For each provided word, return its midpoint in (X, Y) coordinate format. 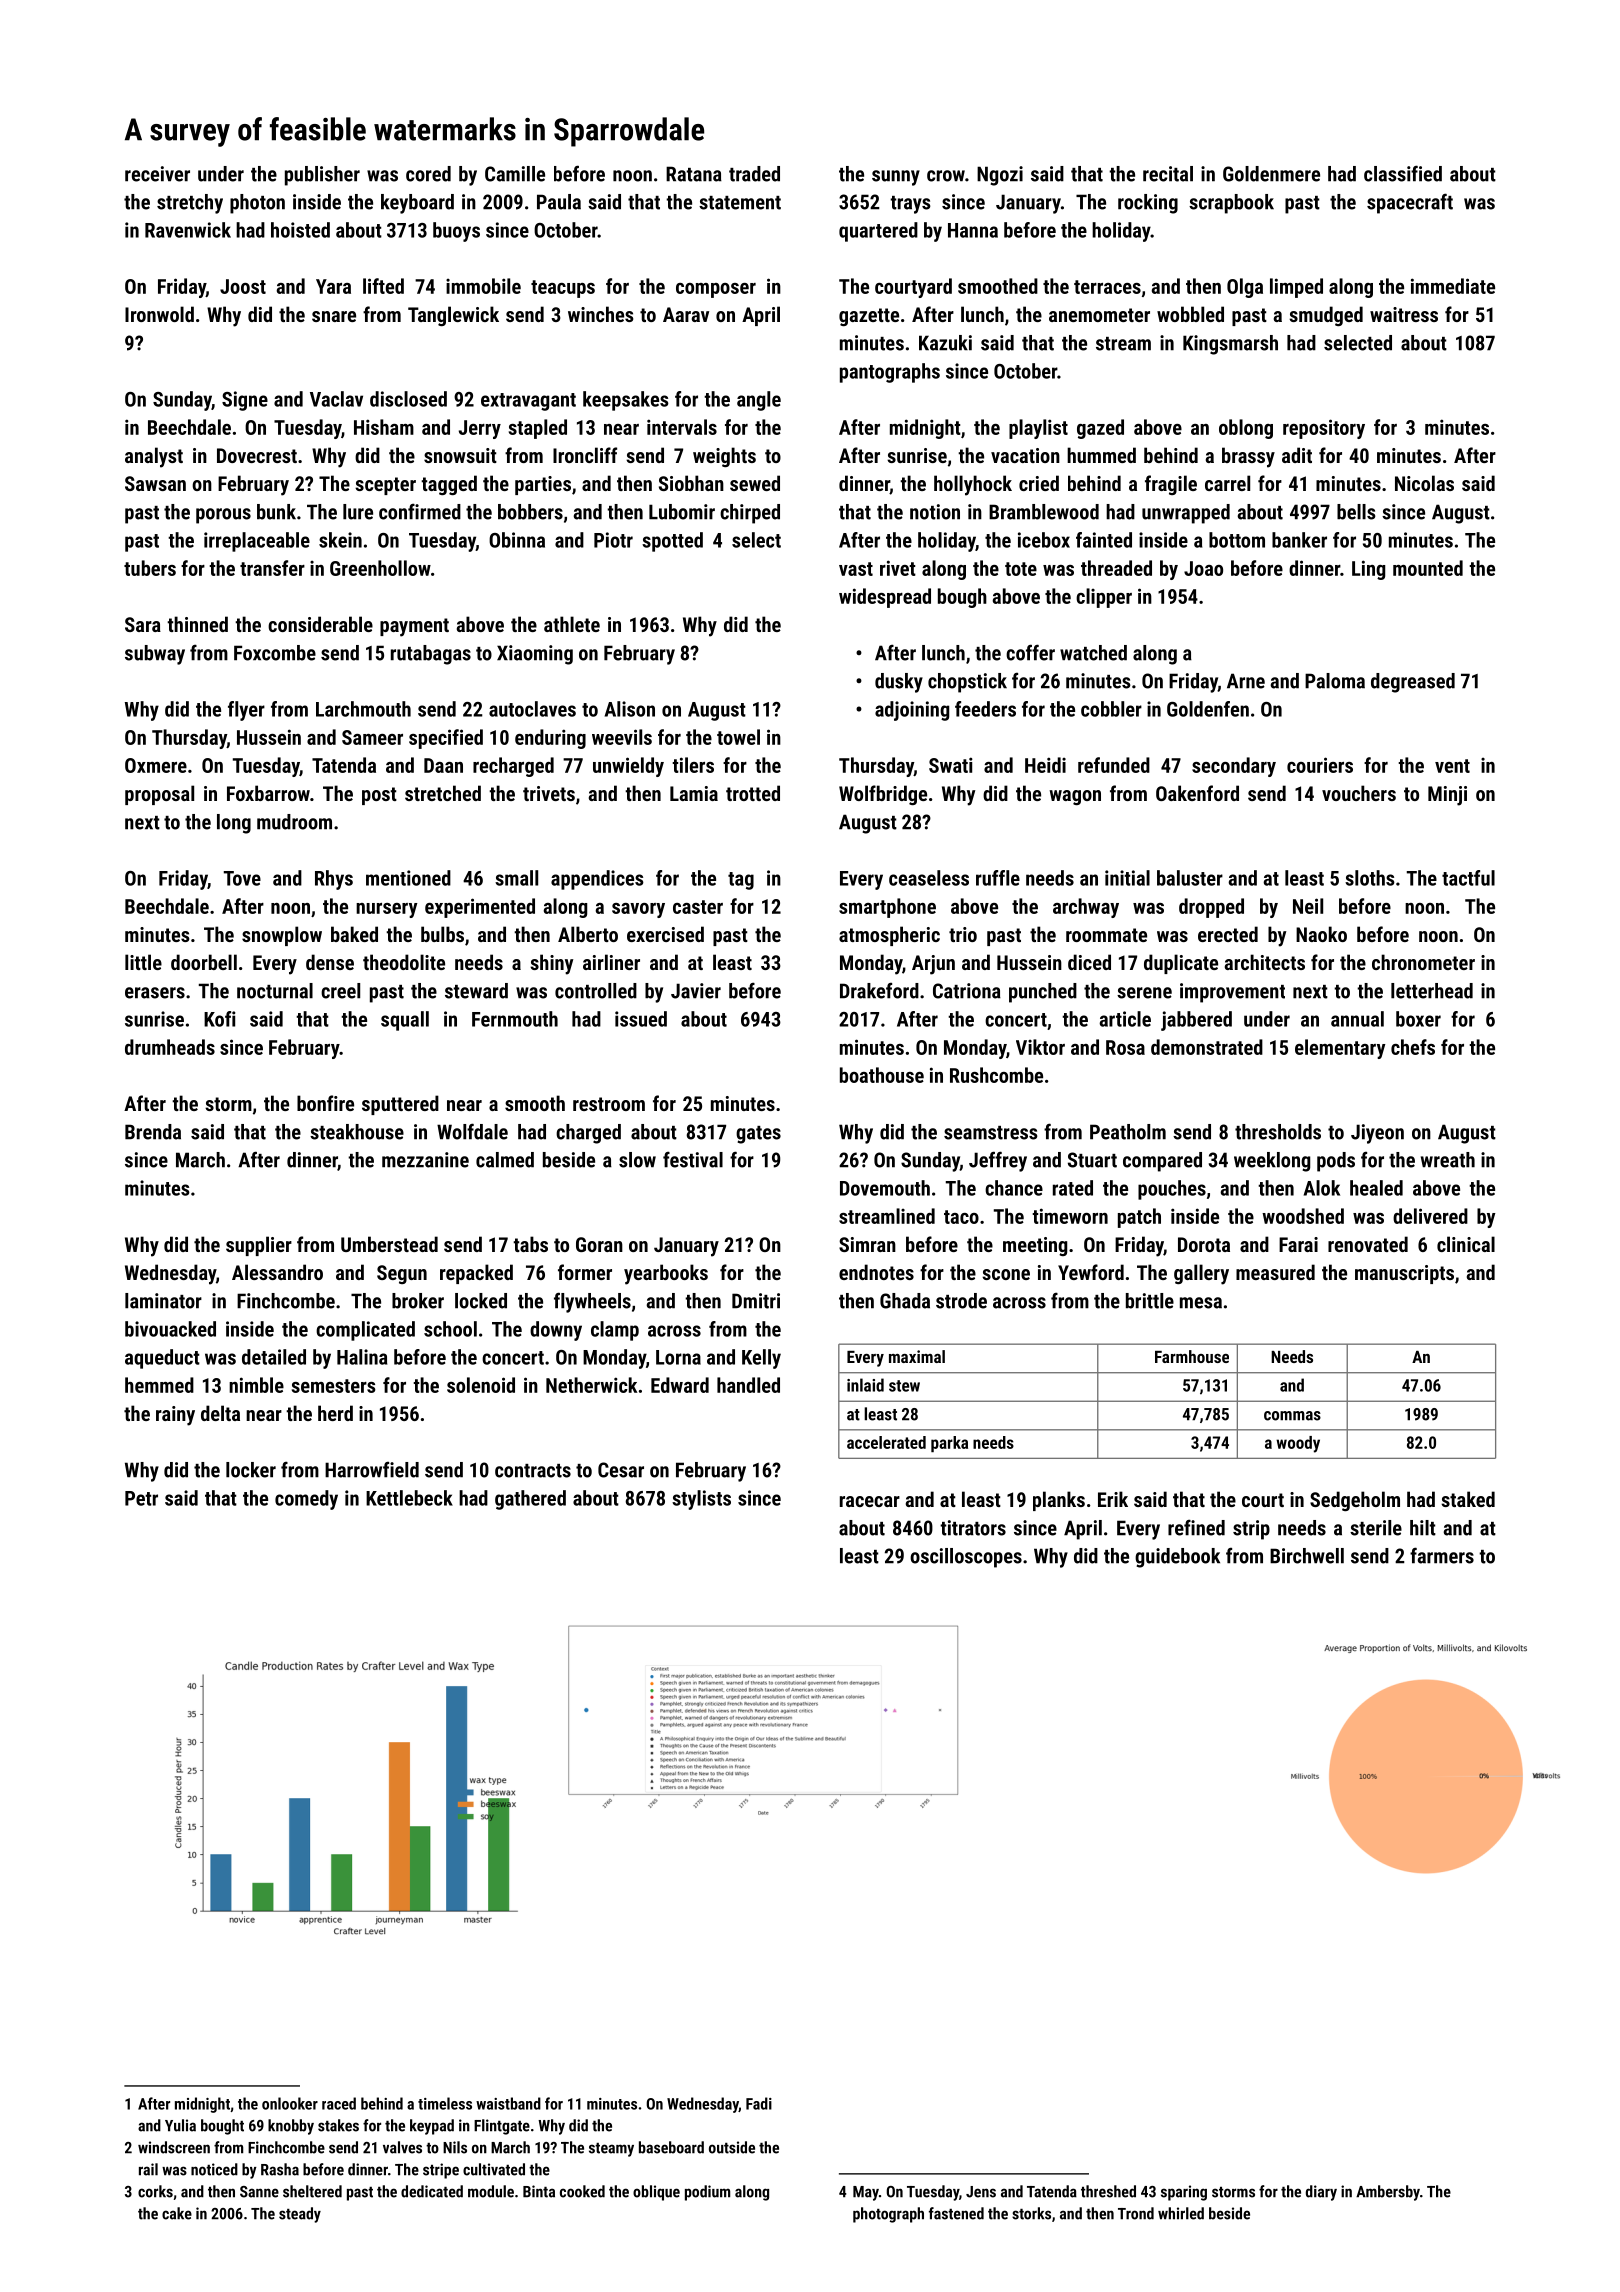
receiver (157, 174)
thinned (197, 624)
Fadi (759, 2103)
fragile (1171, 485)
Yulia (180, 2125)
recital (1168, 174)
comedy (306, 1500)
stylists (701, 1500)
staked (1468, 1499)
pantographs (890, 373)
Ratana (694, 174)
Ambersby (1388, 2193)
